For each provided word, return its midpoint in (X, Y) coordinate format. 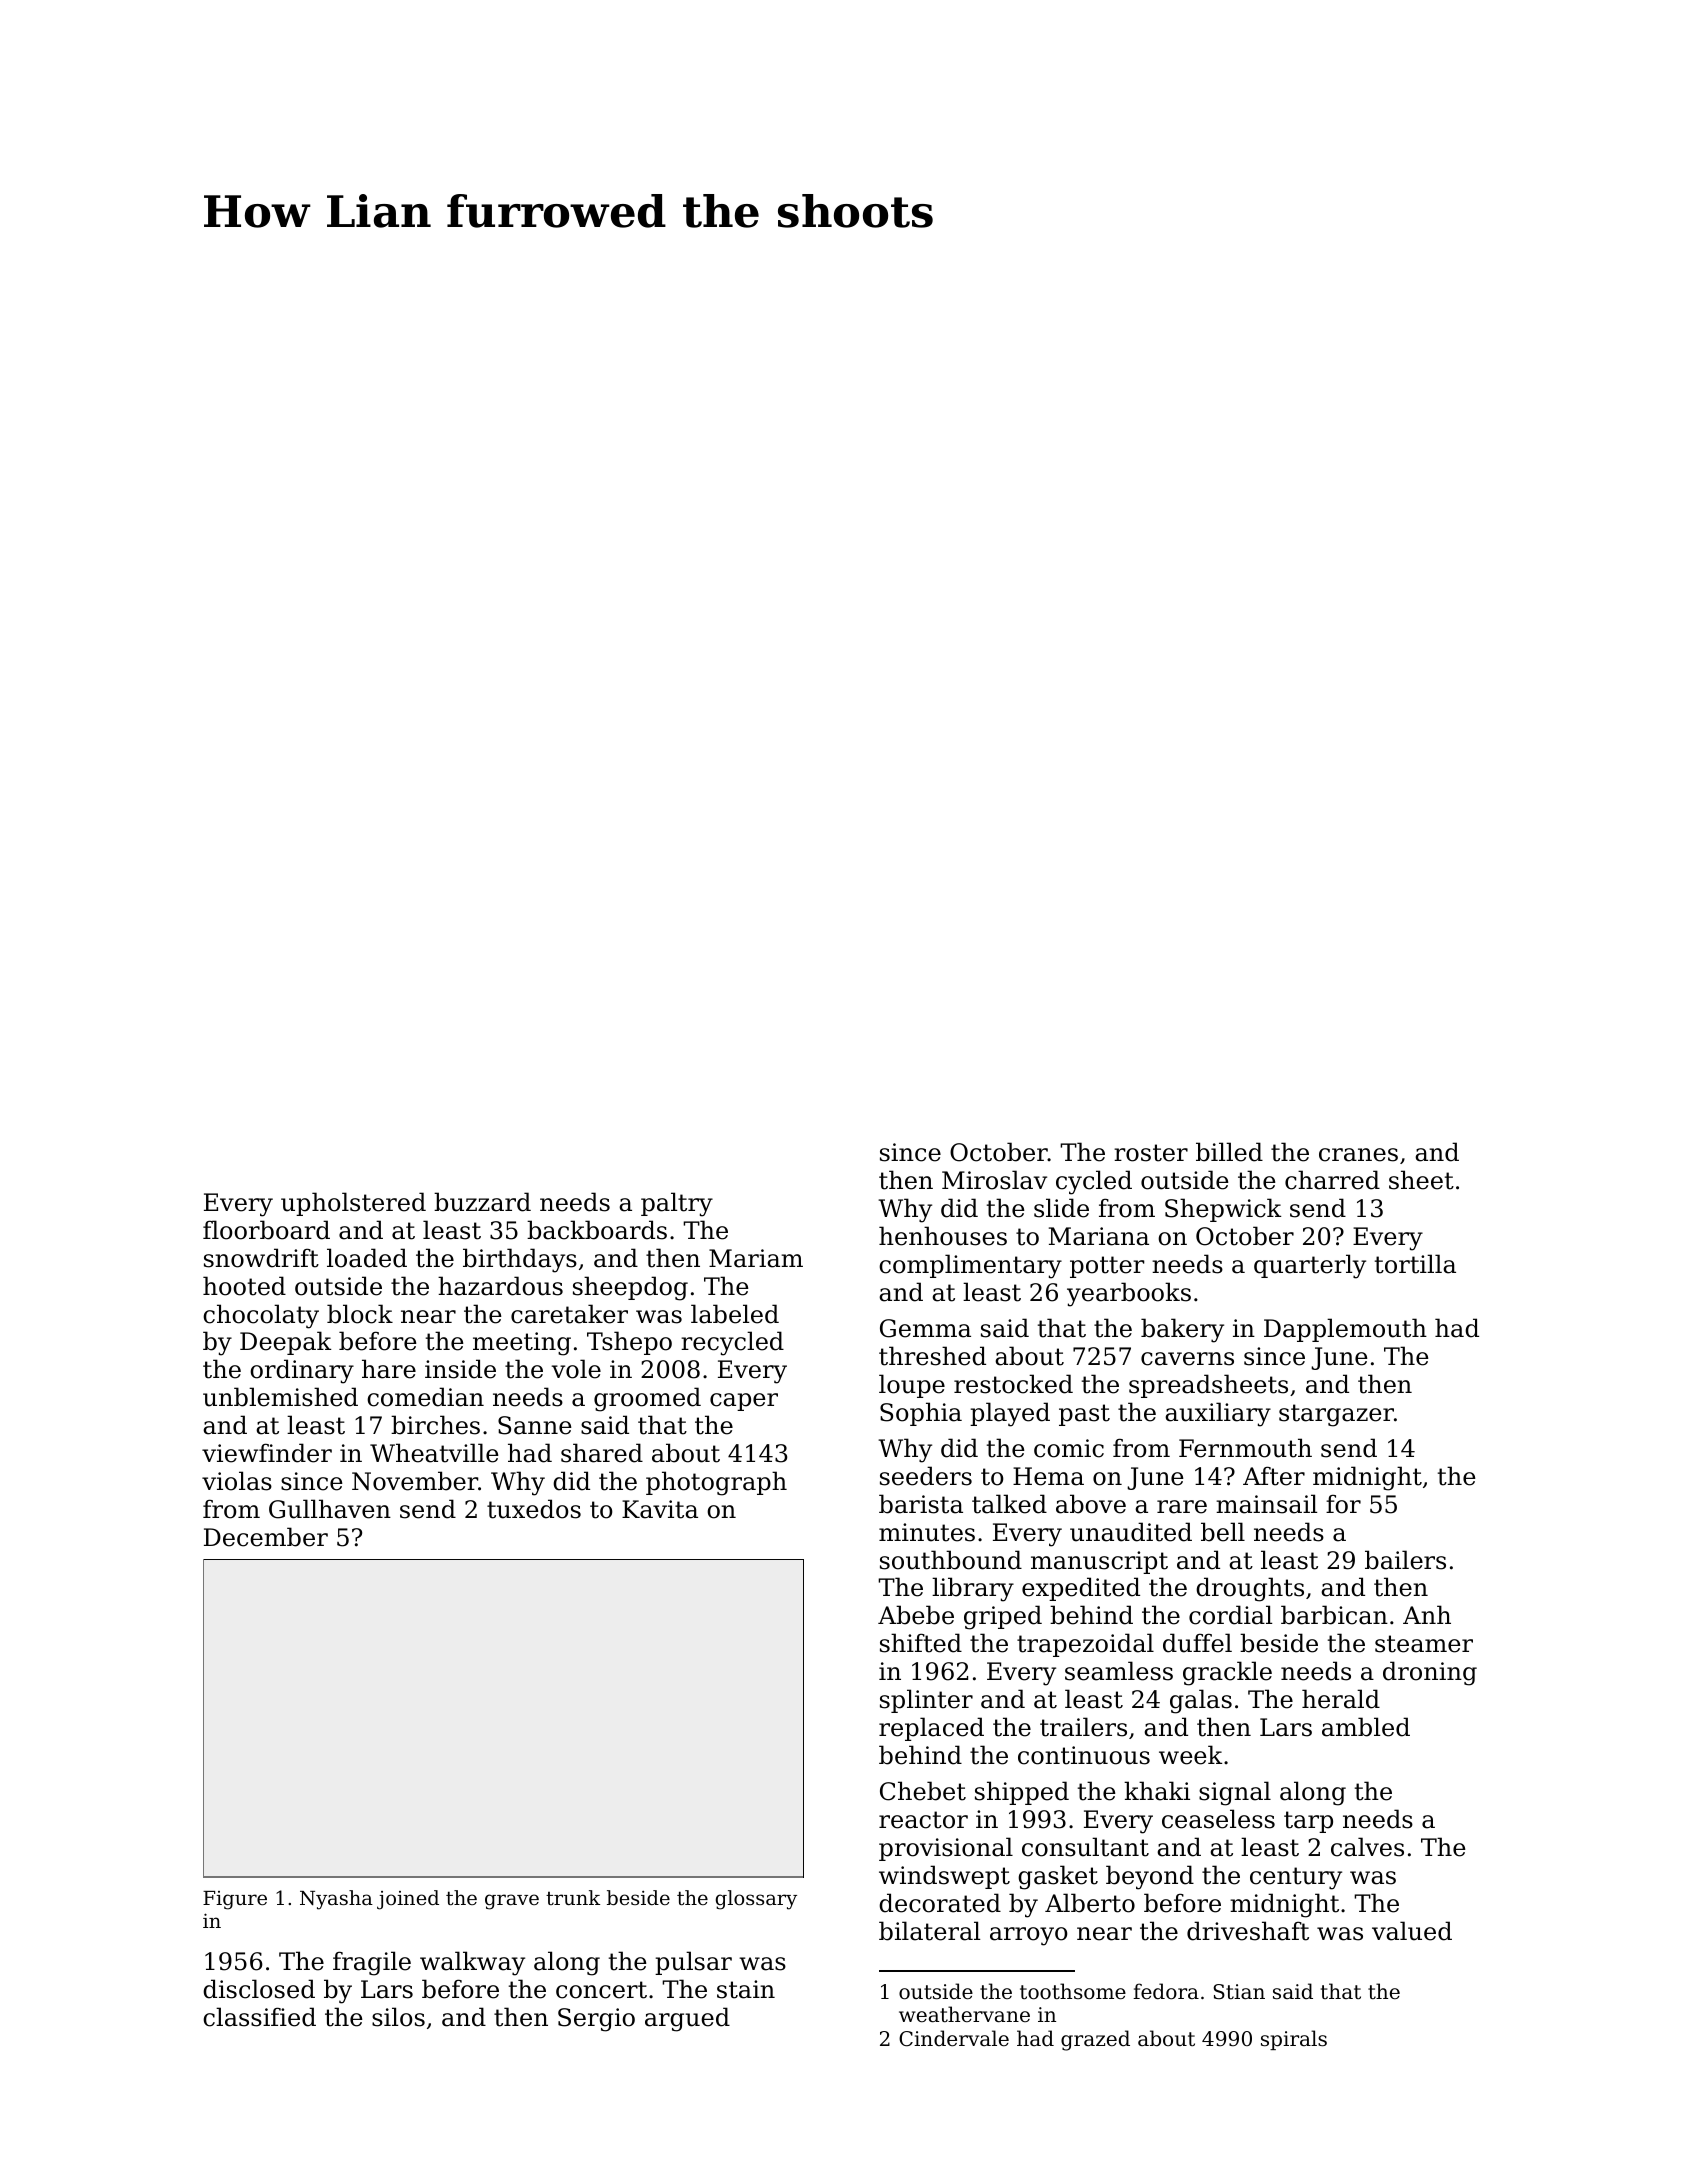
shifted (921, 1643)
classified (259, 2017)
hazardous (500, 1286)
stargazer (1336, 1415)
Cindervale (954, 2038)
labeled (735, 1314)
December (266, 1537)
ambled (1366, 1727)
